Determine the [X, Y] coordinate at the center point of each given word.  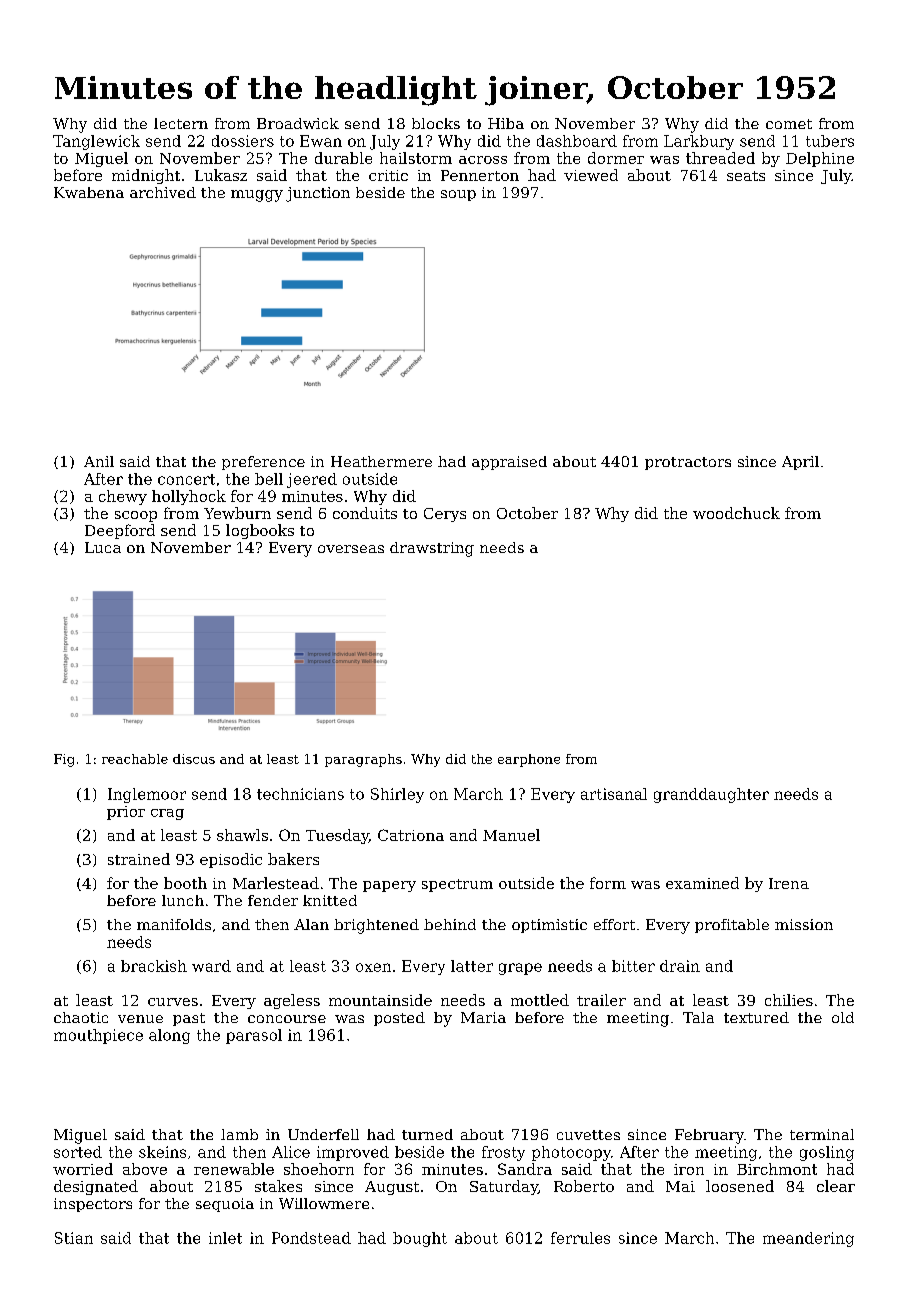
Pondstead [311, 1238]
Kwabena [89, 192]
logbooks [260, 531]
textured [756, 1017]
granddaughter [711, 795]
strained [139, 859]
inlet [225, 1238]
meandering [808, 1239]
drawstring [432, 549]
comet [789, 124]
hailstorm [416, 158]
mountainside [380, 1000]
